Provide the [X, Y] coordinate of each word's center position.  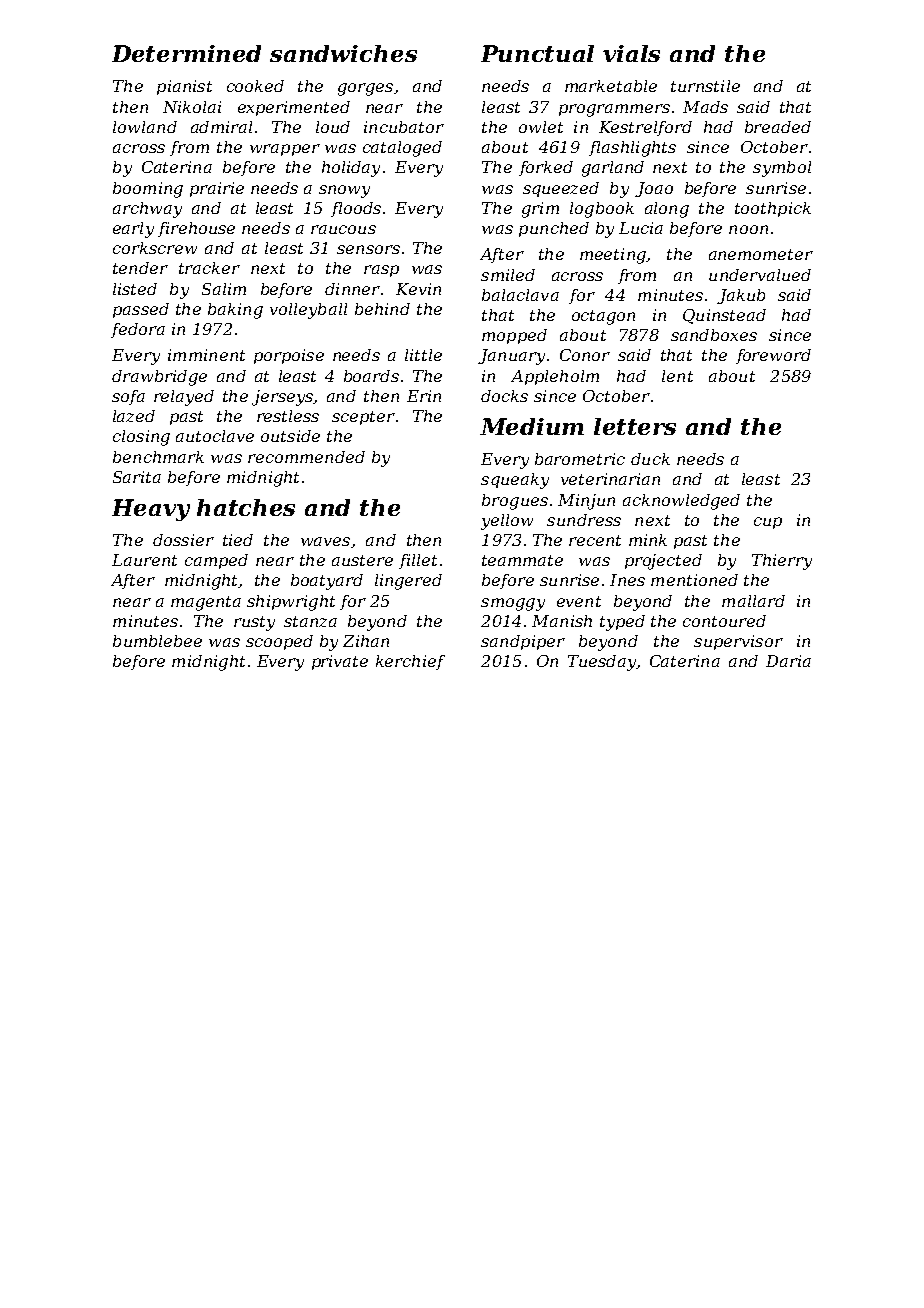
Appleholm [555, 377]
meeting [613, 256]
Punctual [537, 53]
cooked [255, 86]
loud [333, 127]
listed [135, 289]
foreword [773, 356]
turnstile [705, 86]
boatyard [327, 582]
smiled [508, 275]
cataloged [402, 149]
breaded [778, 127]
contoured [724, 621]
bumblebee [157, 641]
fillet [418, 561]
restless [288, 416]
